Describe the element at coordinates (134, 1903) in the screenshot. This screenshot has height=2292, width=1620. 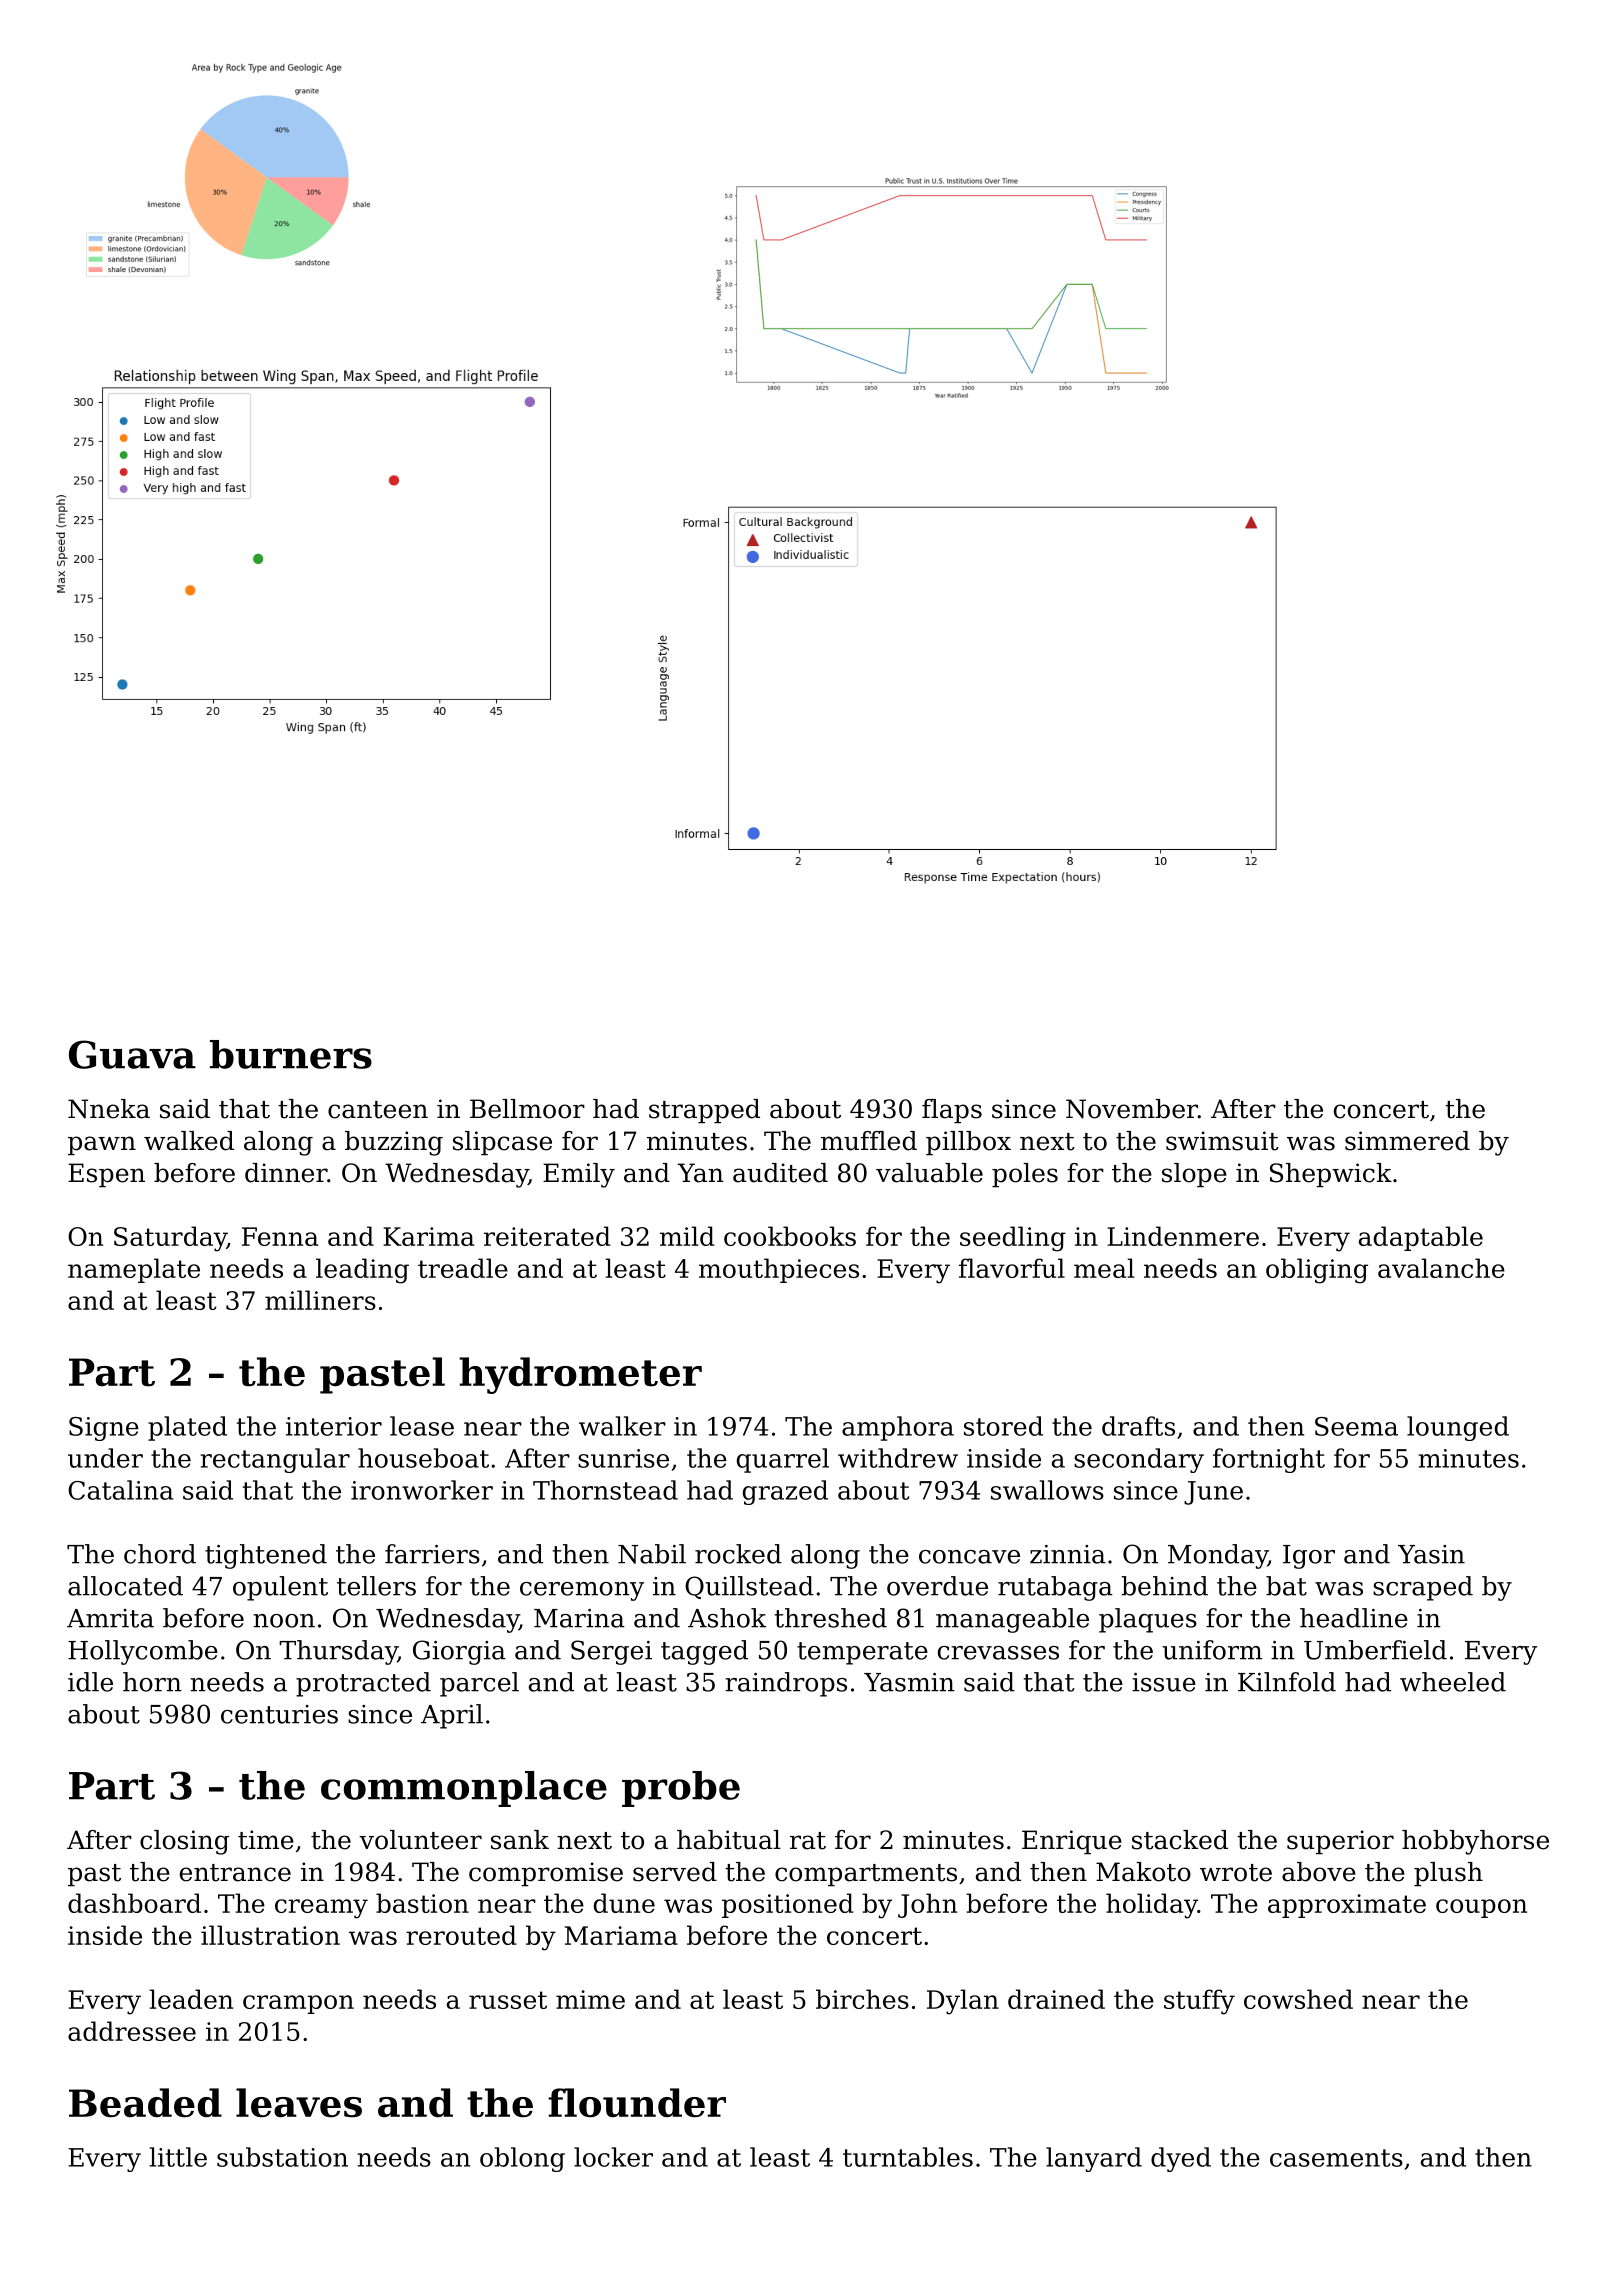
I see `dashboard` at that location.
